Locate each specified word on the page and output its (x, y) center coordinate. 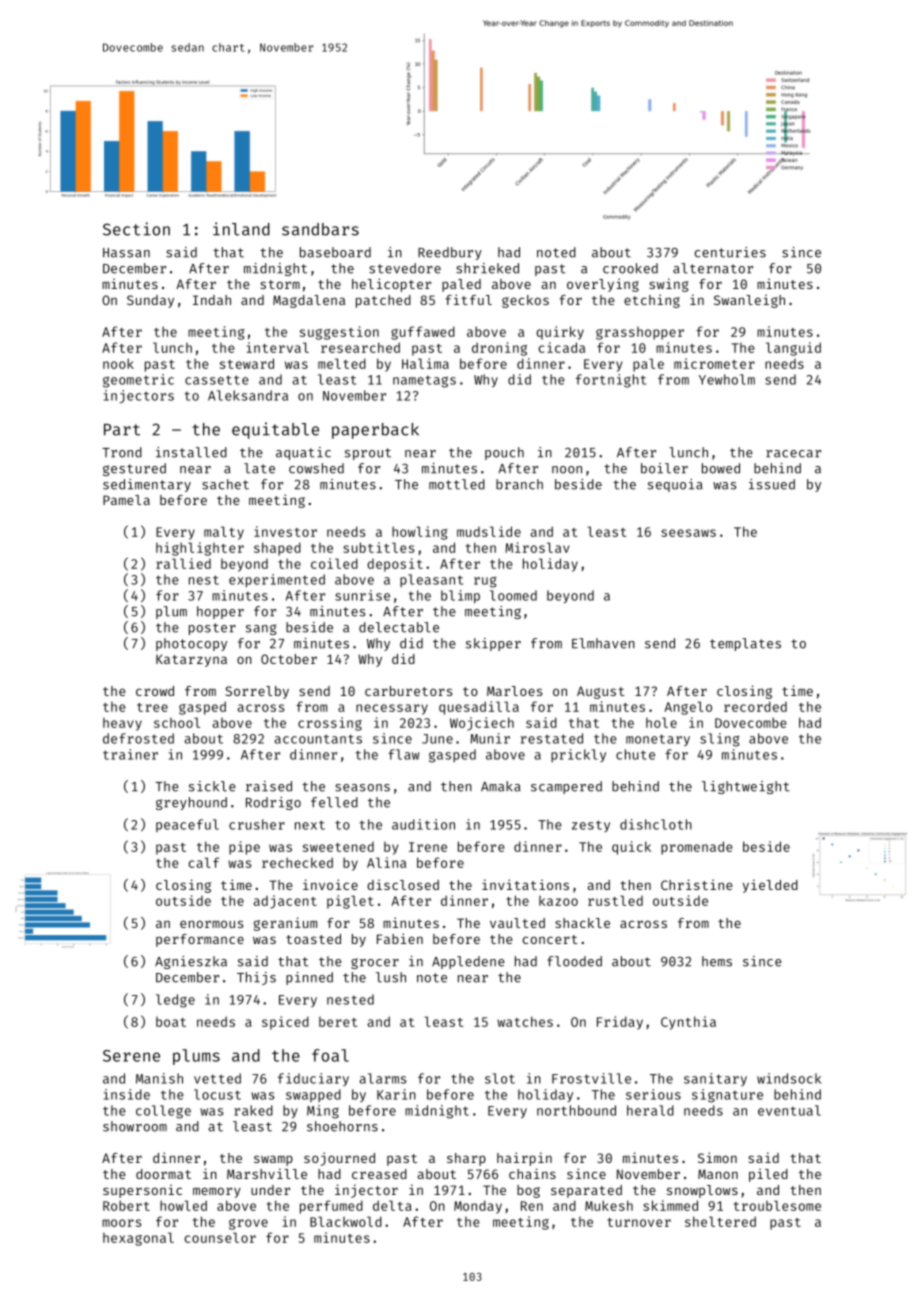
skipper (493, 644)
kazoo (558, 901)
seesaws (688, 533)
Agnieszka (191, 962)
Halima (425, 363)
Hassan (126, 253)
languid (793, 349)
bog (528, 1191)
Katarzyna (191, 660)
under (270, 1190)
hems (717, 961)
